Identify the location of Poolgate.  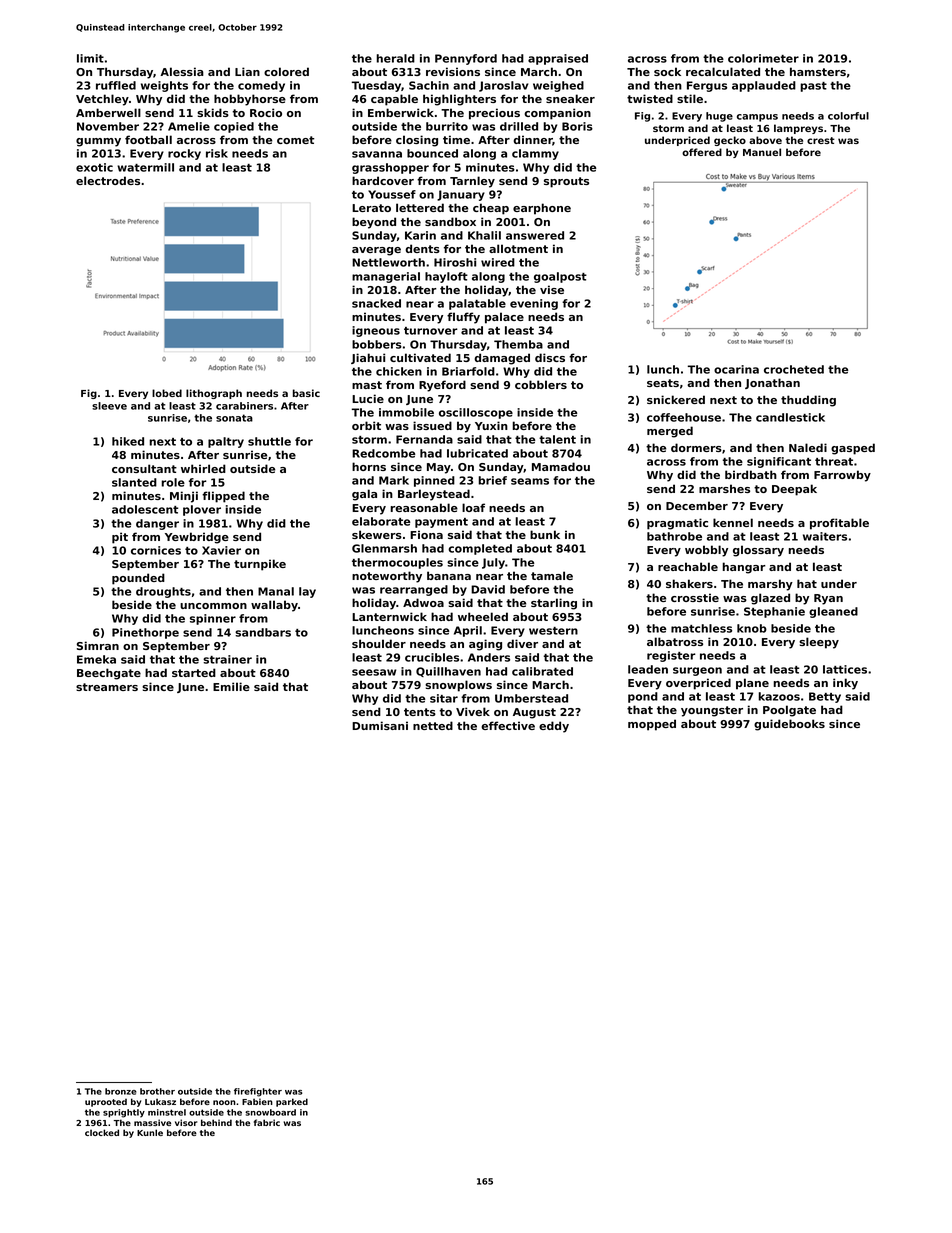
(789, 711).
